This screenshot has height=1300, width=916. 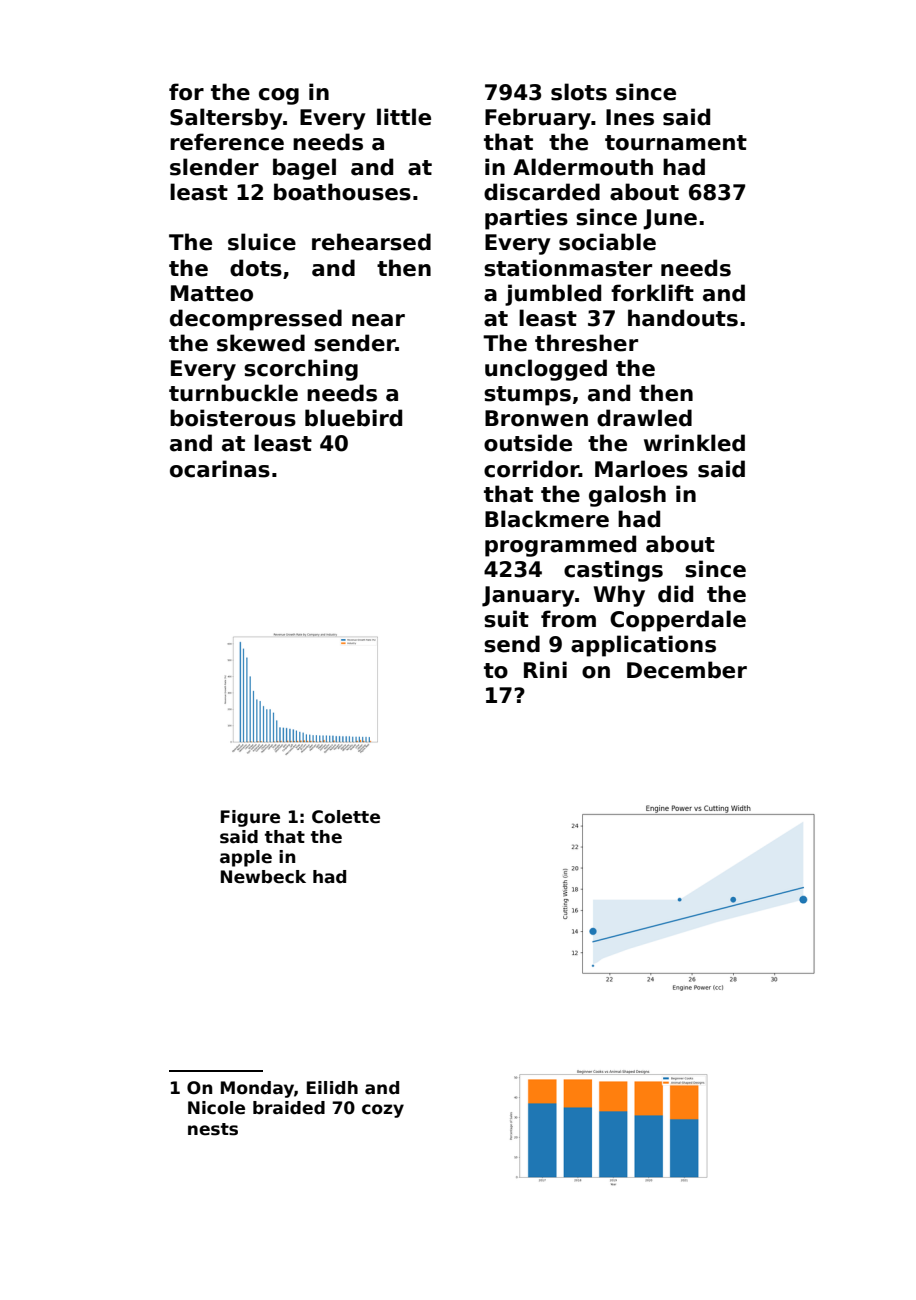 I want to click on Colette, so click(x=346, y=817).
